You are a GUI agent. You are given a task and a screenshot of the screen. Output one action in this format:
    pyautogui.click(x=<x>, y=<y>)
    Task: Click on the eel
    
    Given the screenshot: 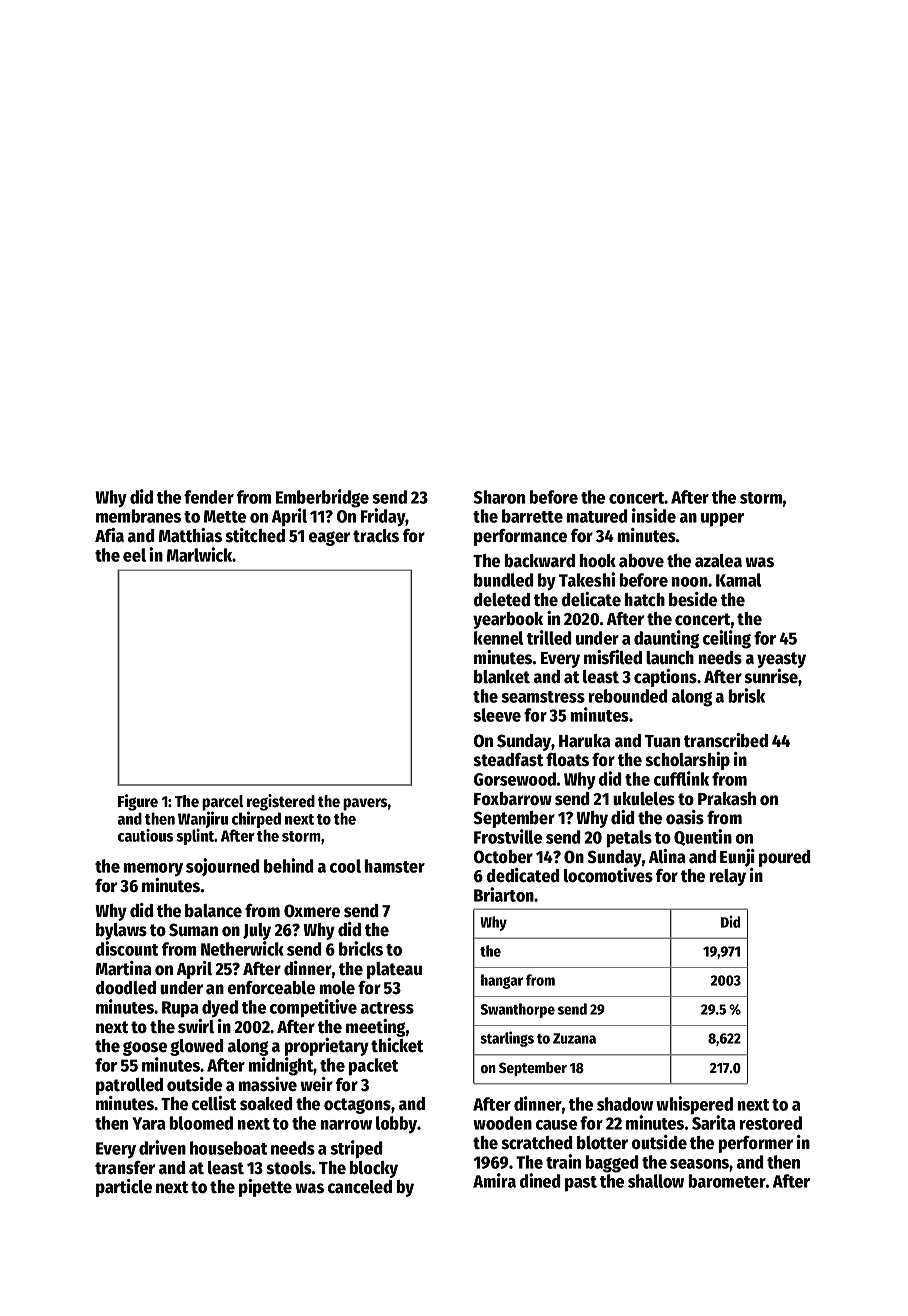 What is the action you would take?
    pyautogui.click(x=134, y=555)
